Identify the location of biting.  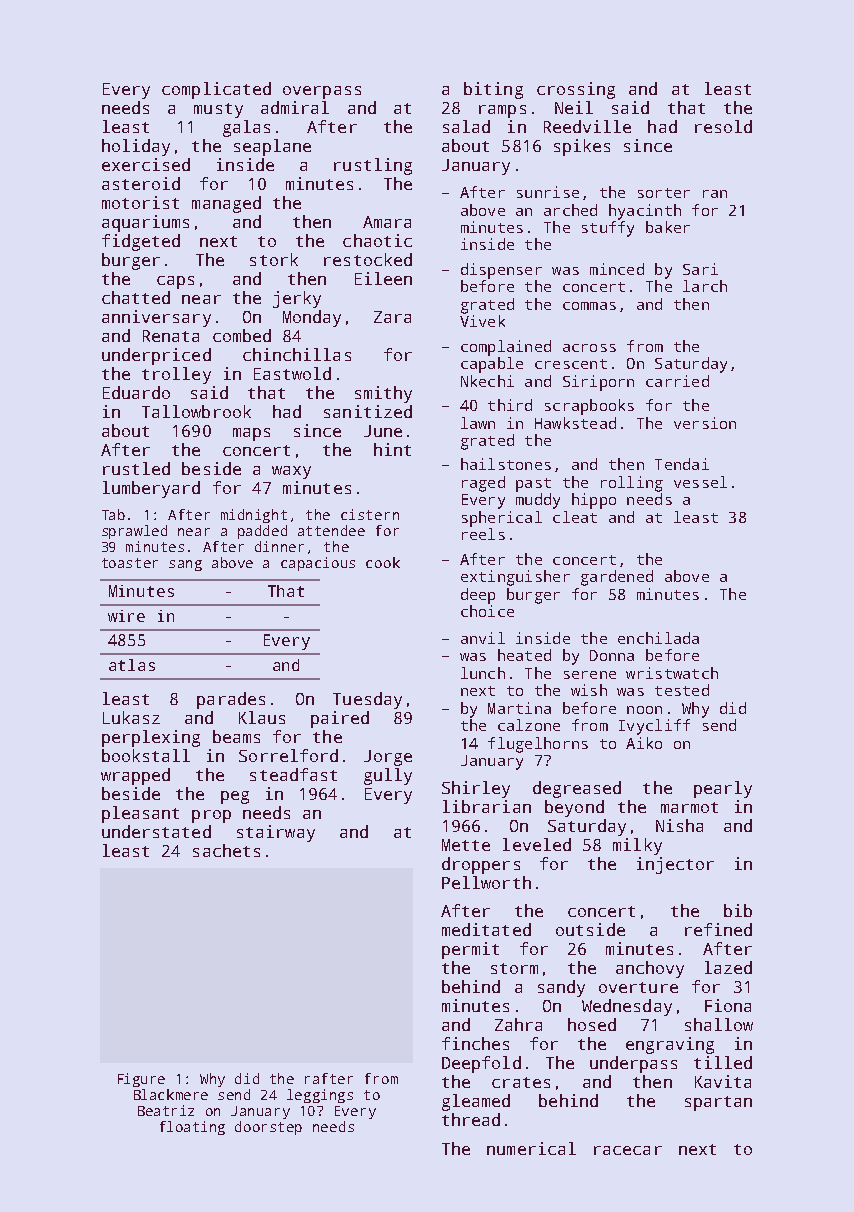
(493, 90).
